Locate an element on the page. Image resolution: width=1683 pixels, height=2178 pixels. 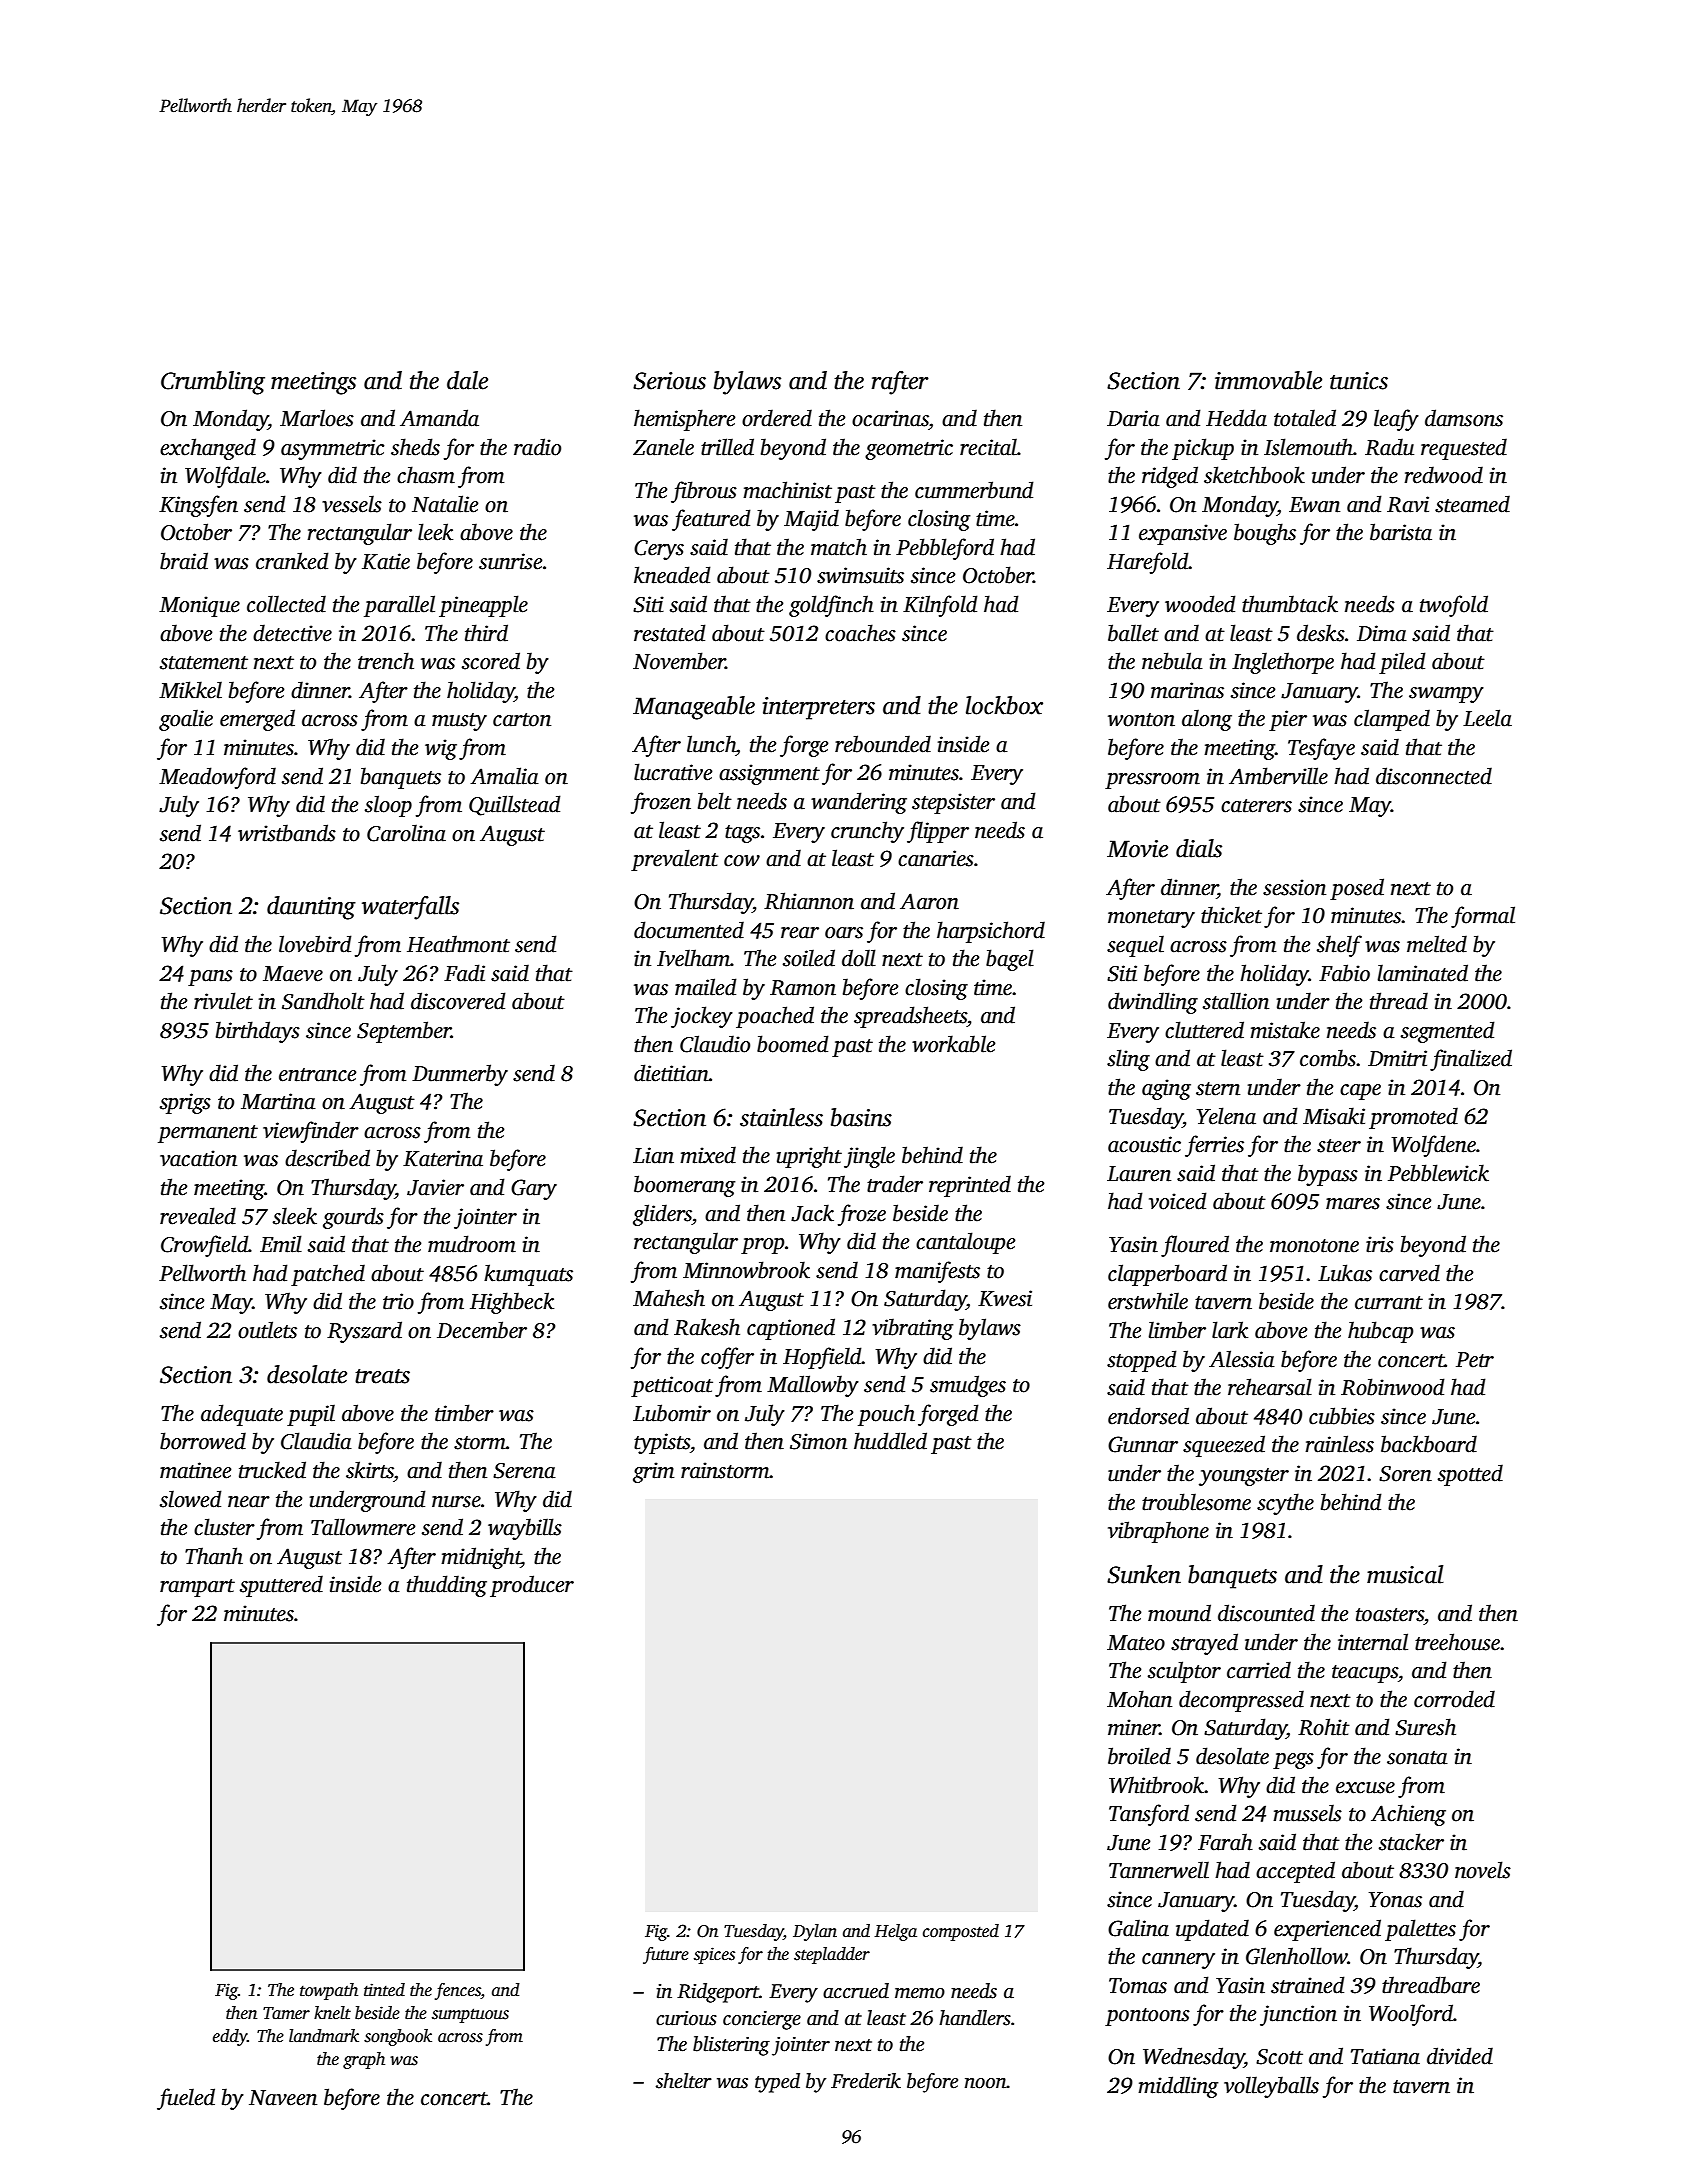
described is located at coordinates (327, 1158).
